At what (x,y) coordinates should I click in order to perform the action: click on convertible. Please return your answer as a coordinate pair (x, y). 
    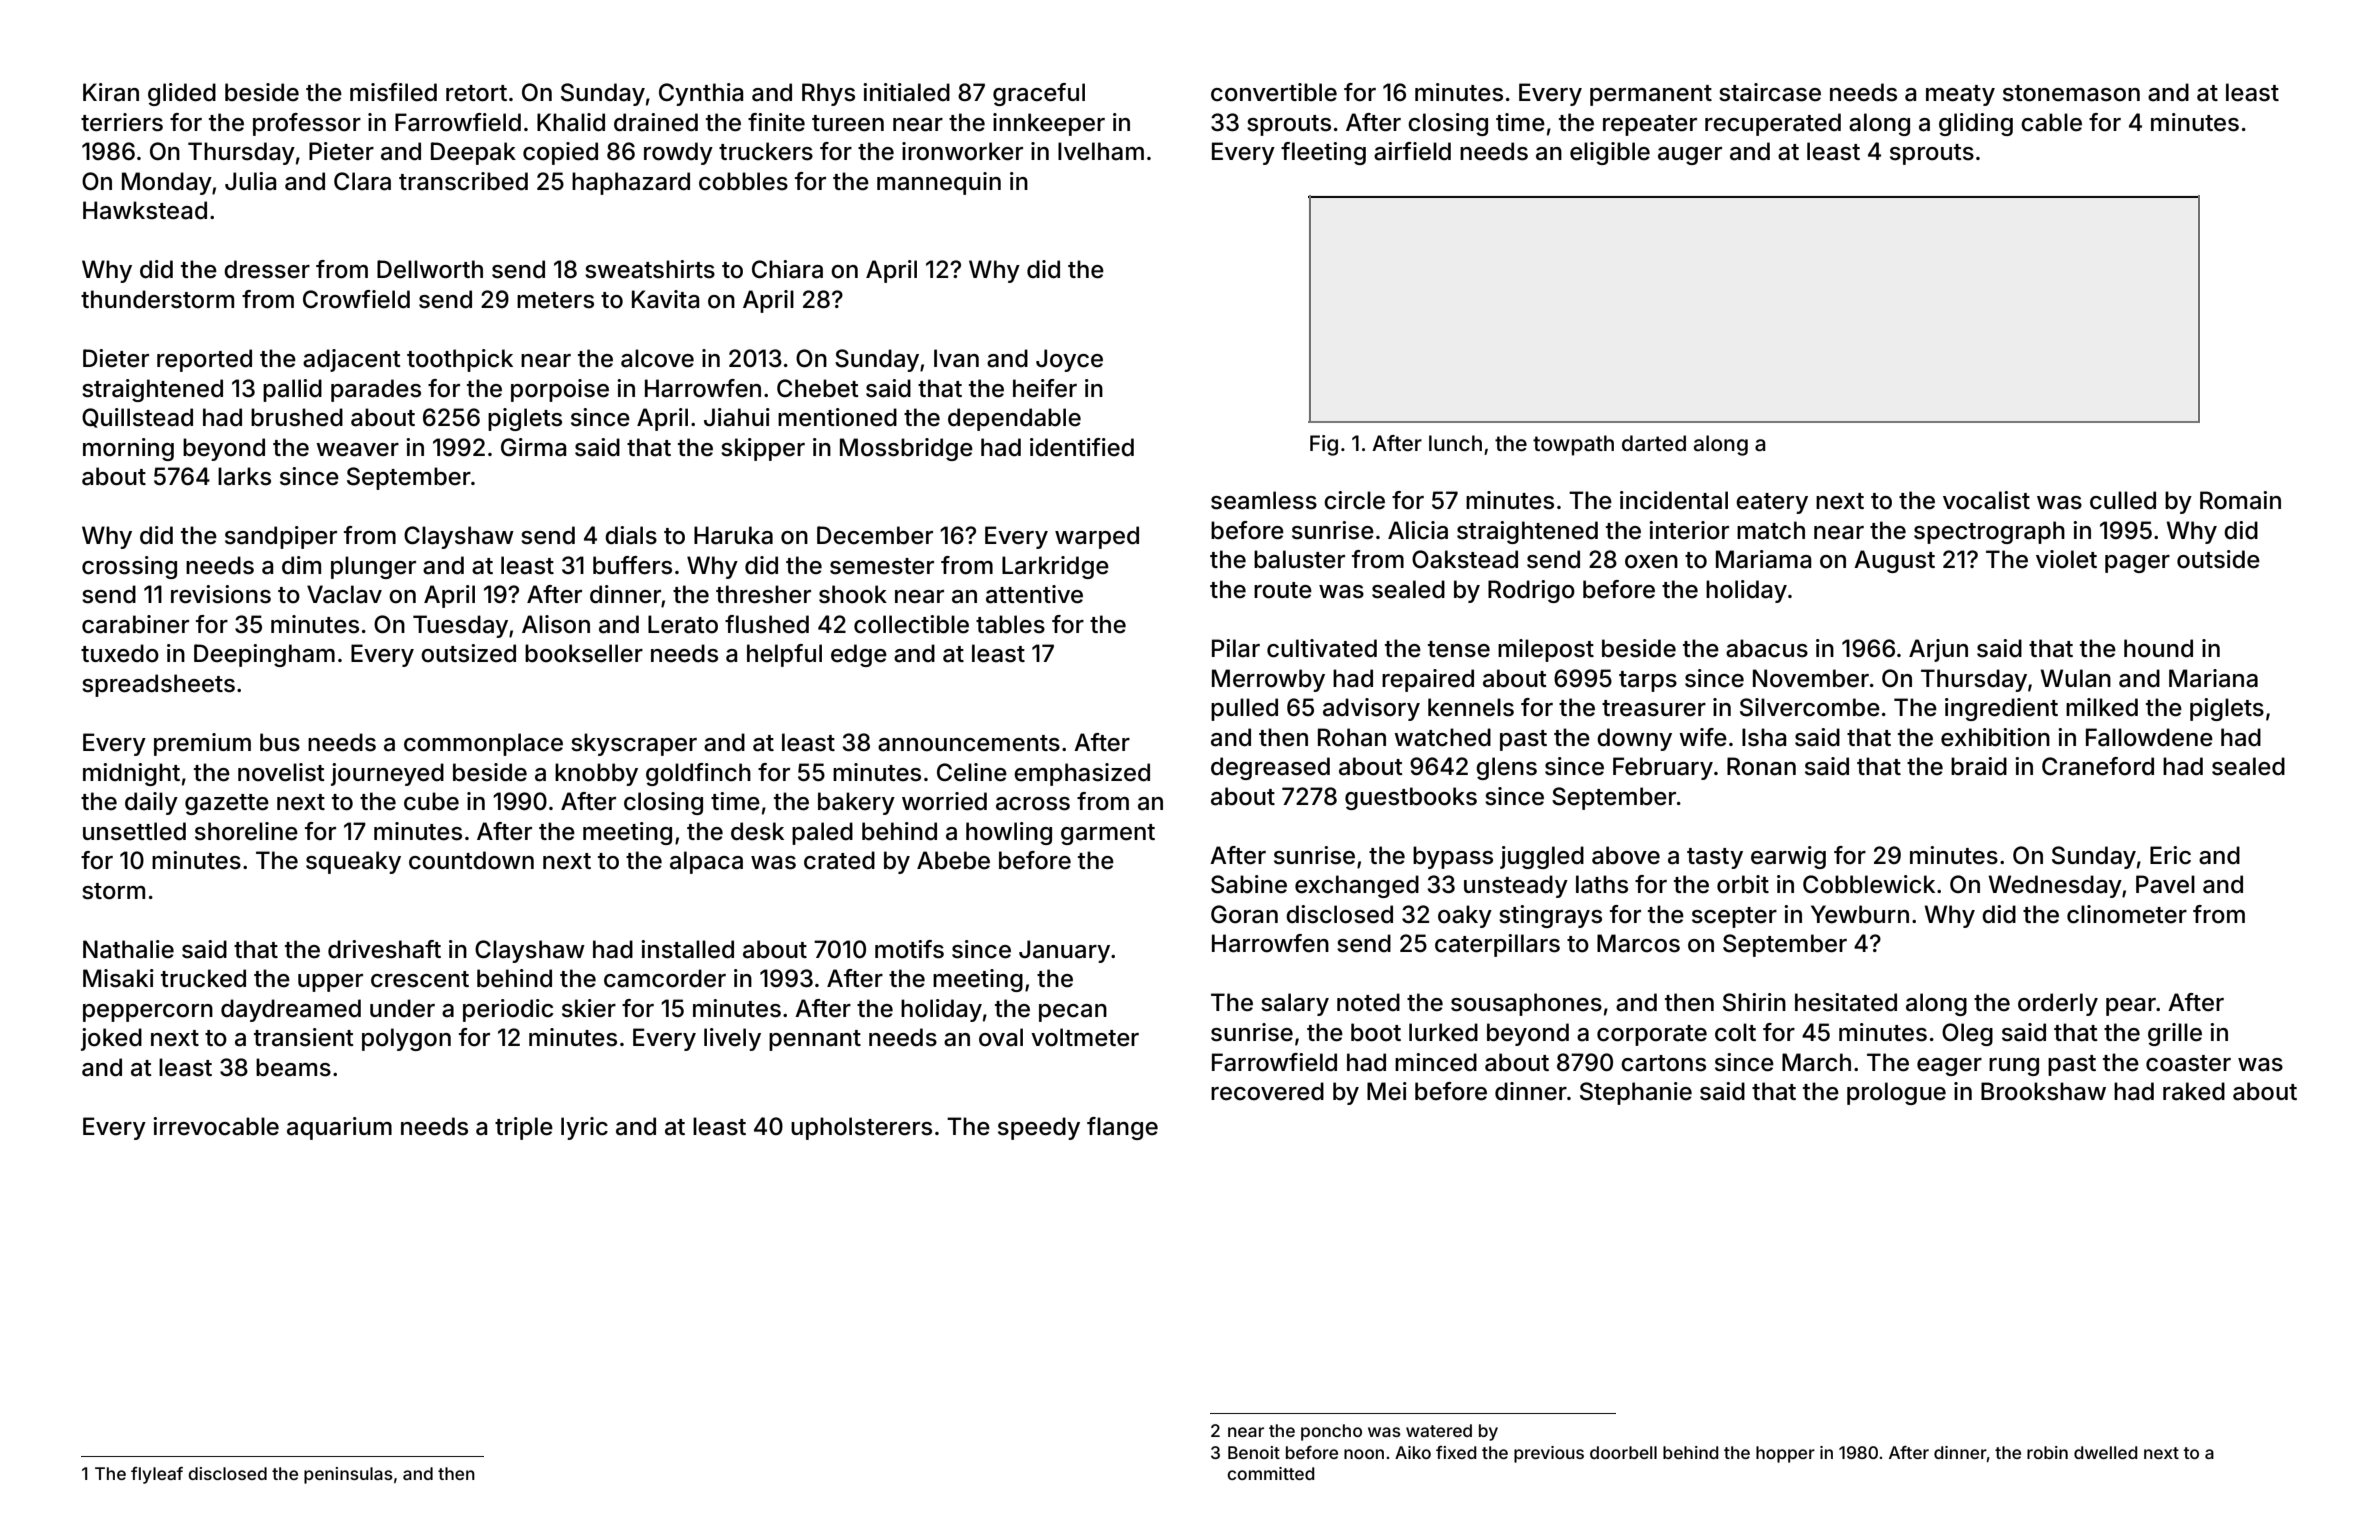
    Looking at the image, I should click on (1274, 92).
